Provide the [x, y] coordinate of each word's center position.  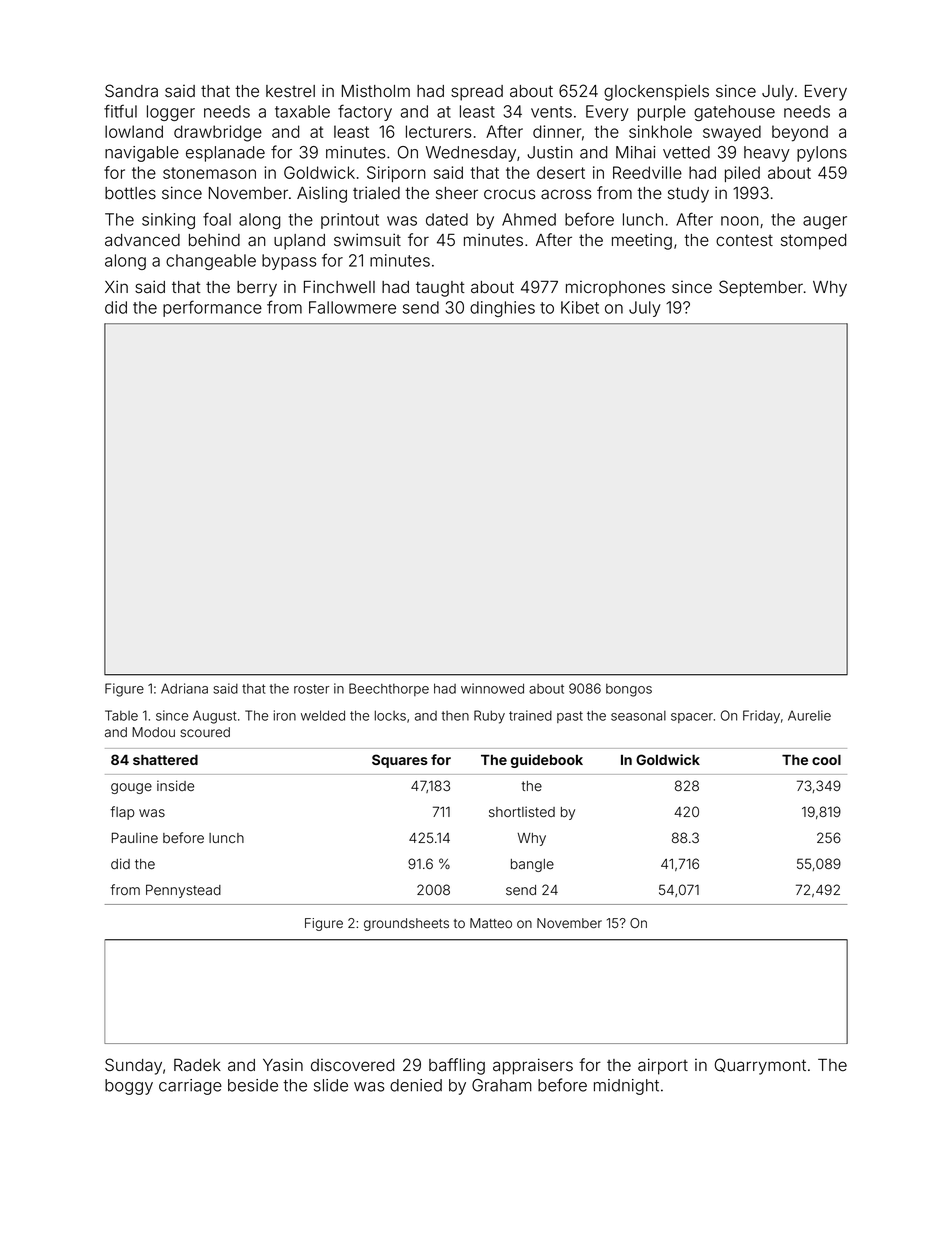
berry [257, 289]
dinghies [502, 309]
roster [311, 689]
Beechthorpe [389, 689]
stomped [813, 242]
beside [253, 1085]
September [761, 288]
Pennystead [183, 891]
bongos [629, 690]
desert [561, 172]
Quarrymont [760, 1066]
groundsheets [406, 924]
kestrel [290, 91]
